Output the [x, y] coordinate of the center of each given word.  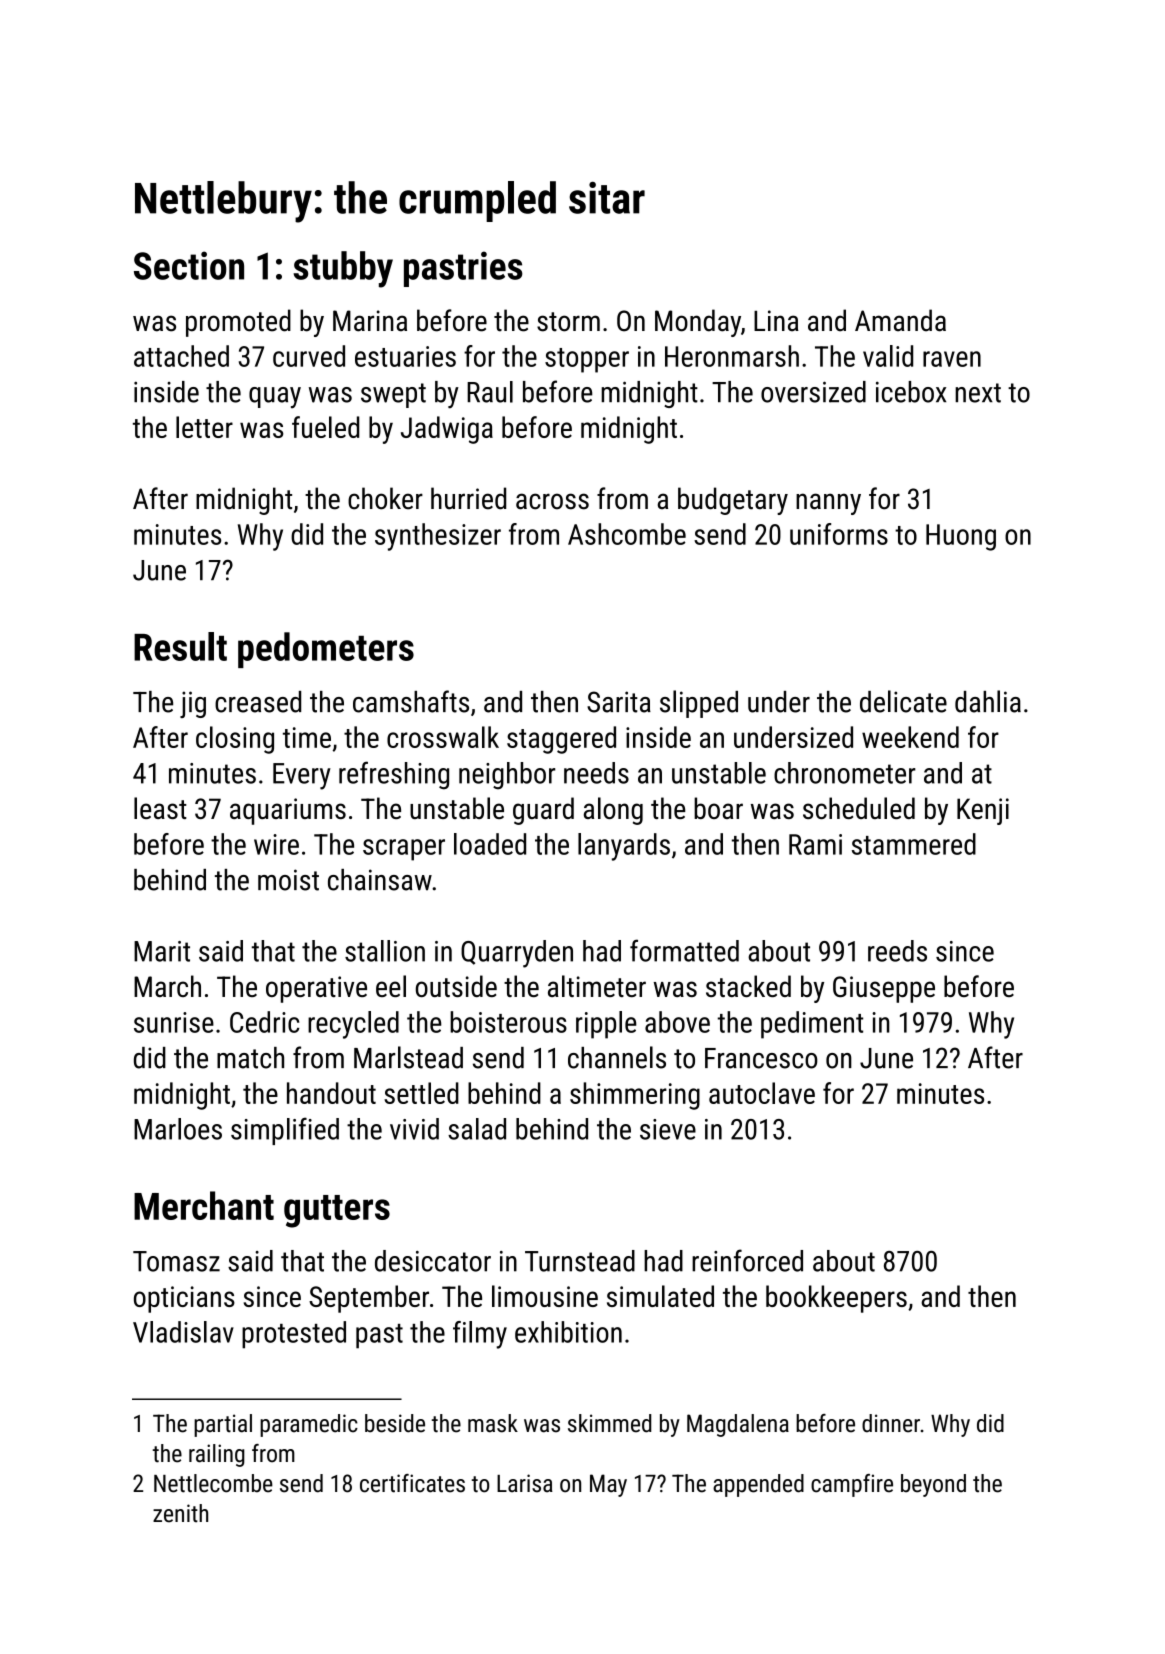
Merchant [204, 1205]
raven [952, 359]
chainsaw [380, 880]
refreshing [394, 775]
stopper [587, 360]
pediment [812, 1025]
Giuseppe [884, 989]
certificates [412, 1483]
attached [181, 356]
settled [421, 1093]
